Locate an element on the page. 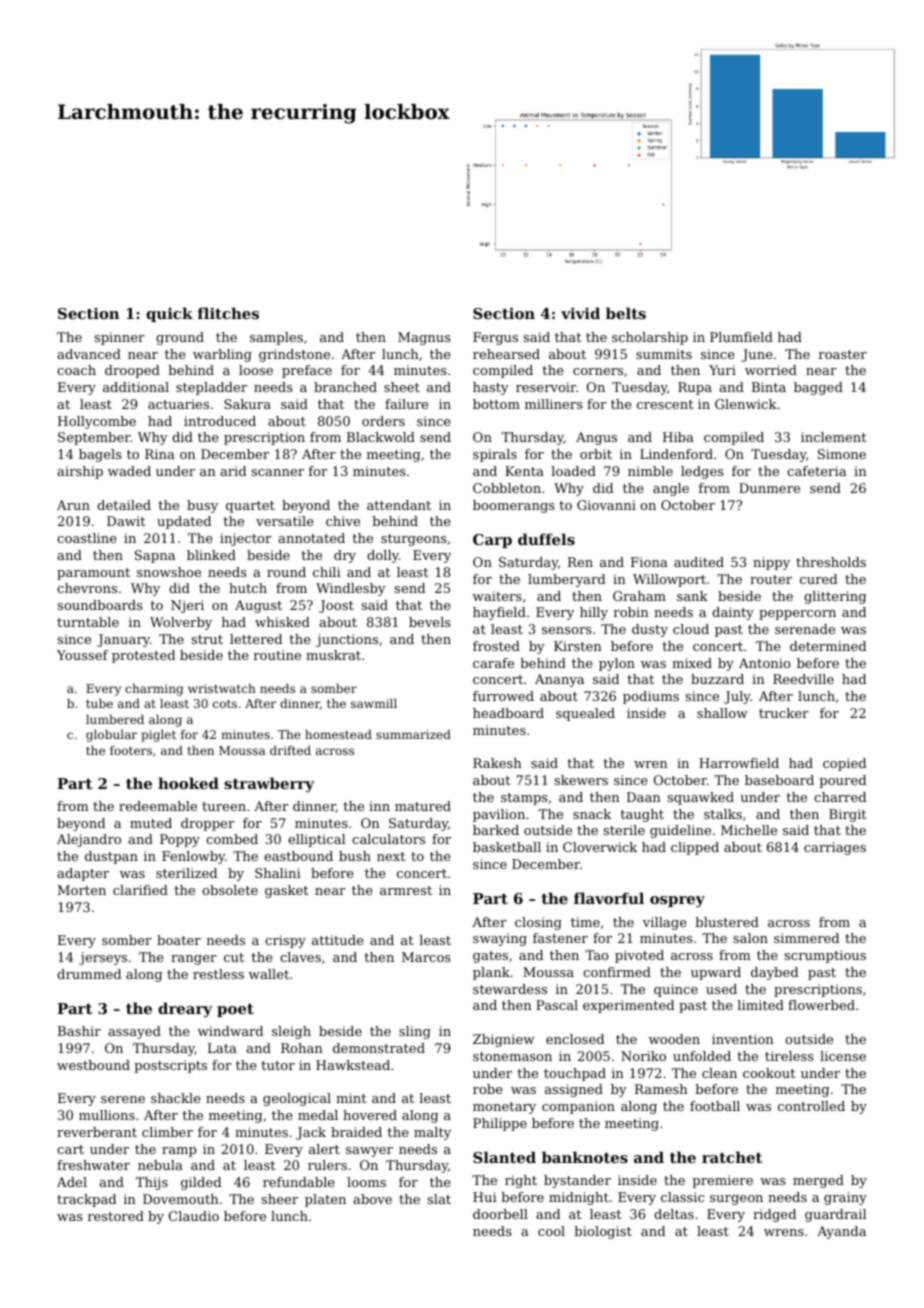 This image has height=1308, width=924. strawberry is located at coordinates (269, 785).
